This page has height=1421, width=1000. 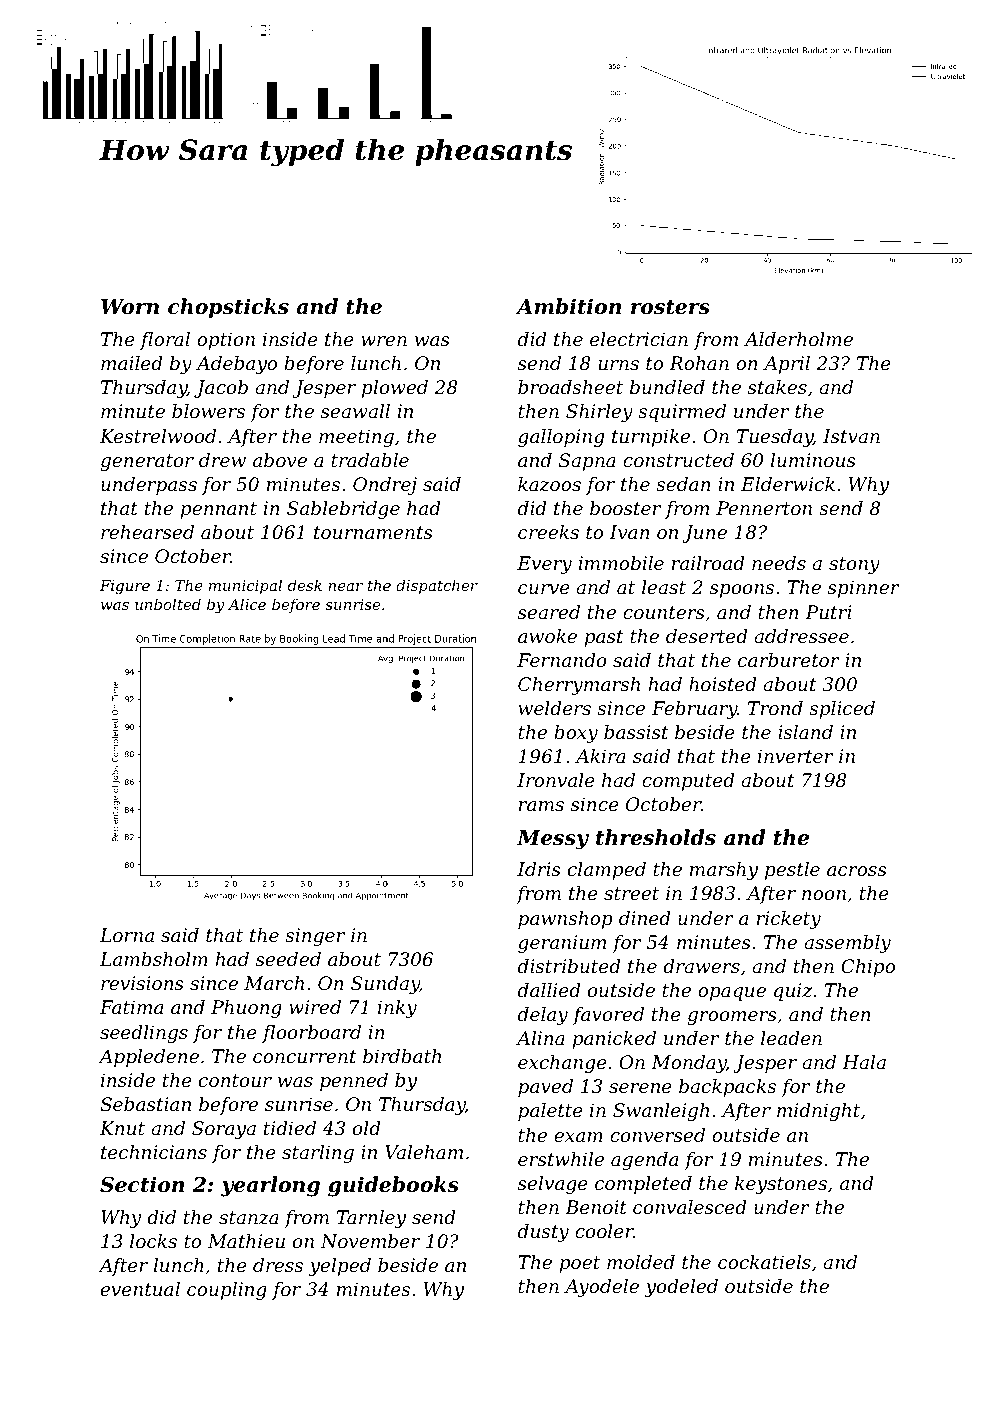 What do you see at coordinates (371, 1219) in the page?
I see `Tarnley` at bounding box center [371, 1219].
